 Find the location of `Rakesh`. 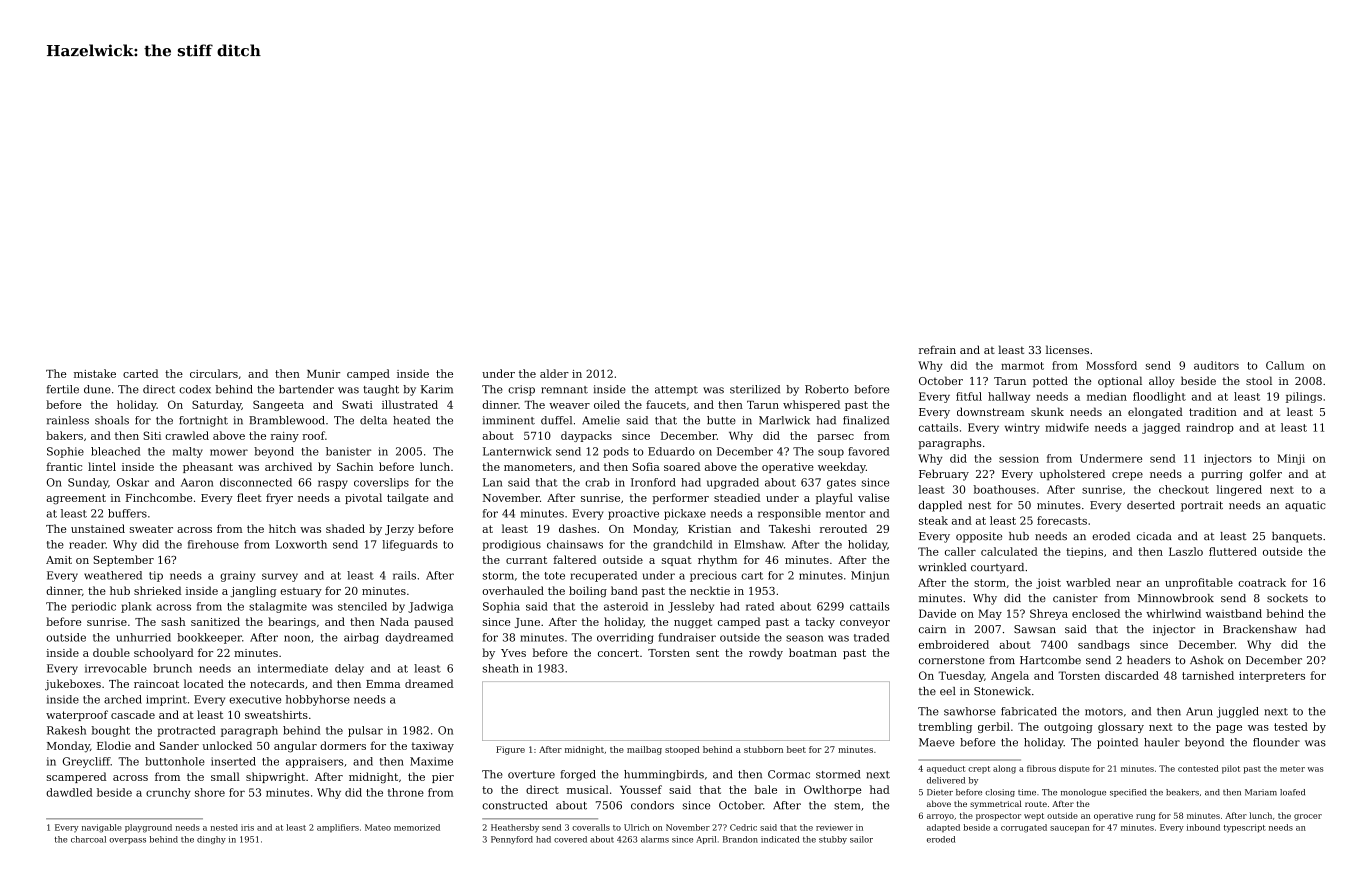

Rakesh is located at coordinates (66, 730).
